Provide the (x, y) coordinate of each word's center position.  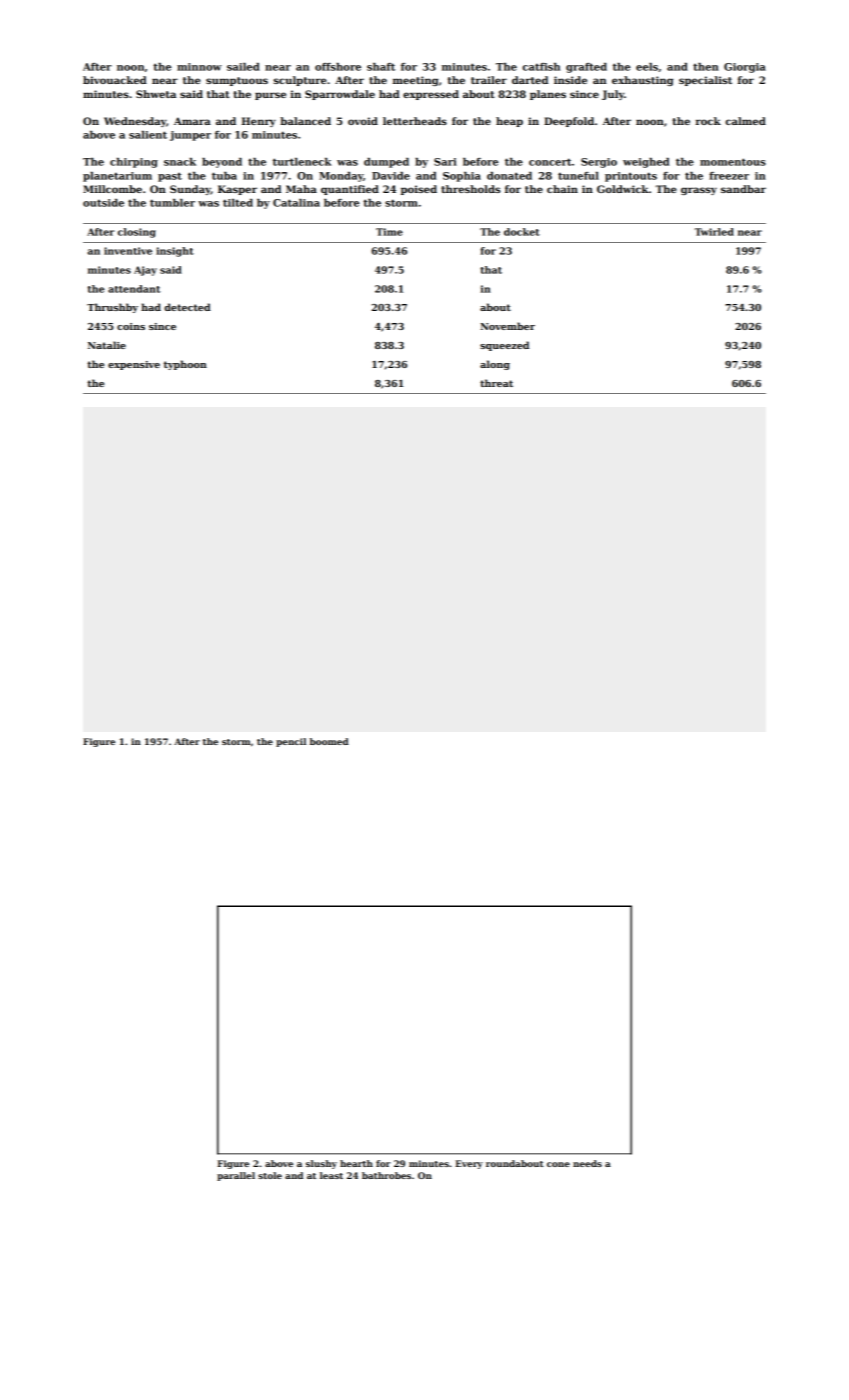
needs (587, 1163)
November (507, 326)
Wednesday (135, 122)
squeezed (504, 346)
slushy (321, 1164)
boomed (329, 741)
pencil (291, 742)
